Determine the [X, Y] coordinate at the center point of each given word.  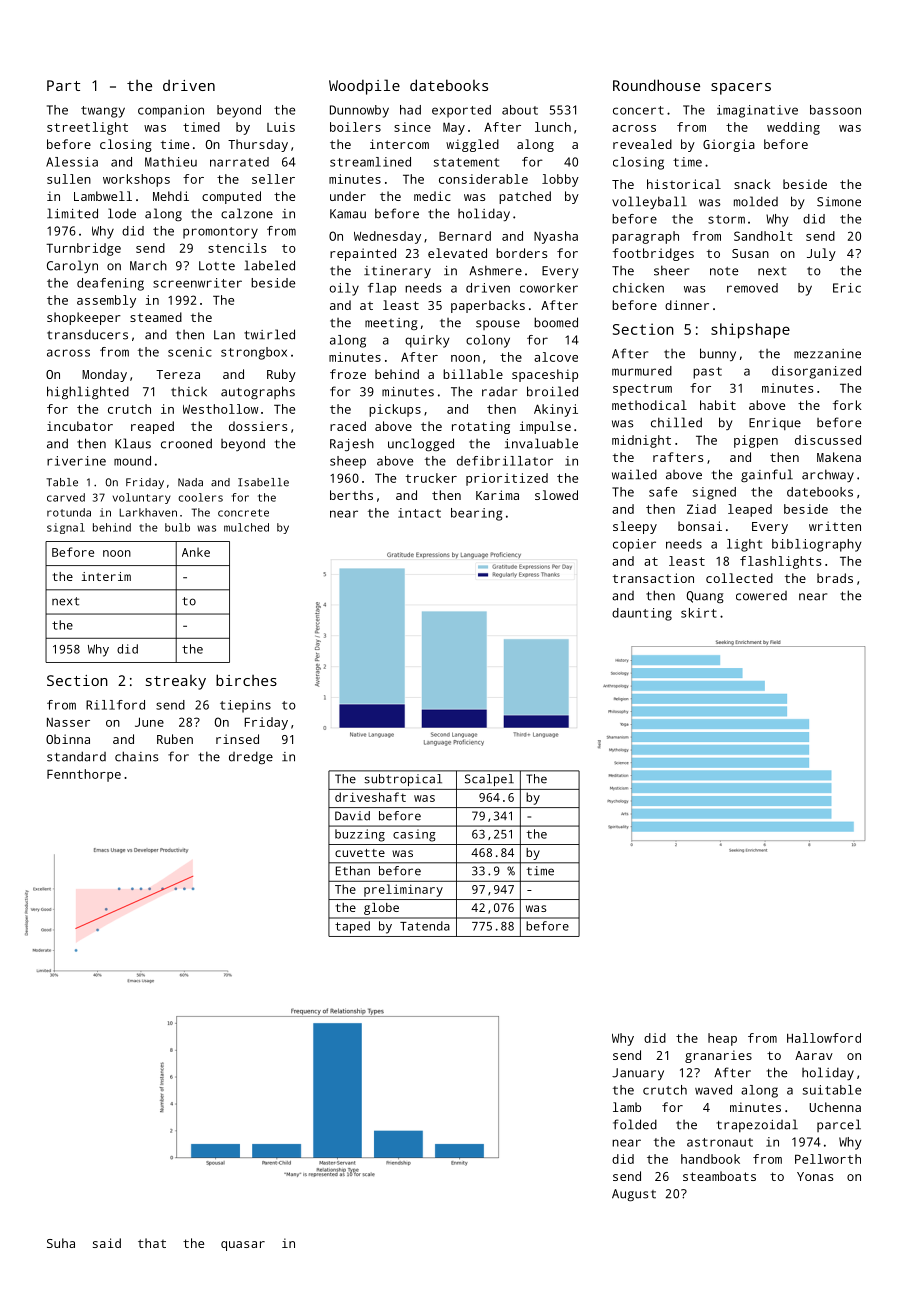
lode [122, 213]
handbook [710, 1159]
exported [461, 111]
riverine [76, 461]
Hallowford [824, 1038]
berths [351, 495]
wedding [793, 128]
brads [835, 578]
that [152, 1243]
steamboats [719, 1176]
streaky [176, 682]
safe [663, 492]
